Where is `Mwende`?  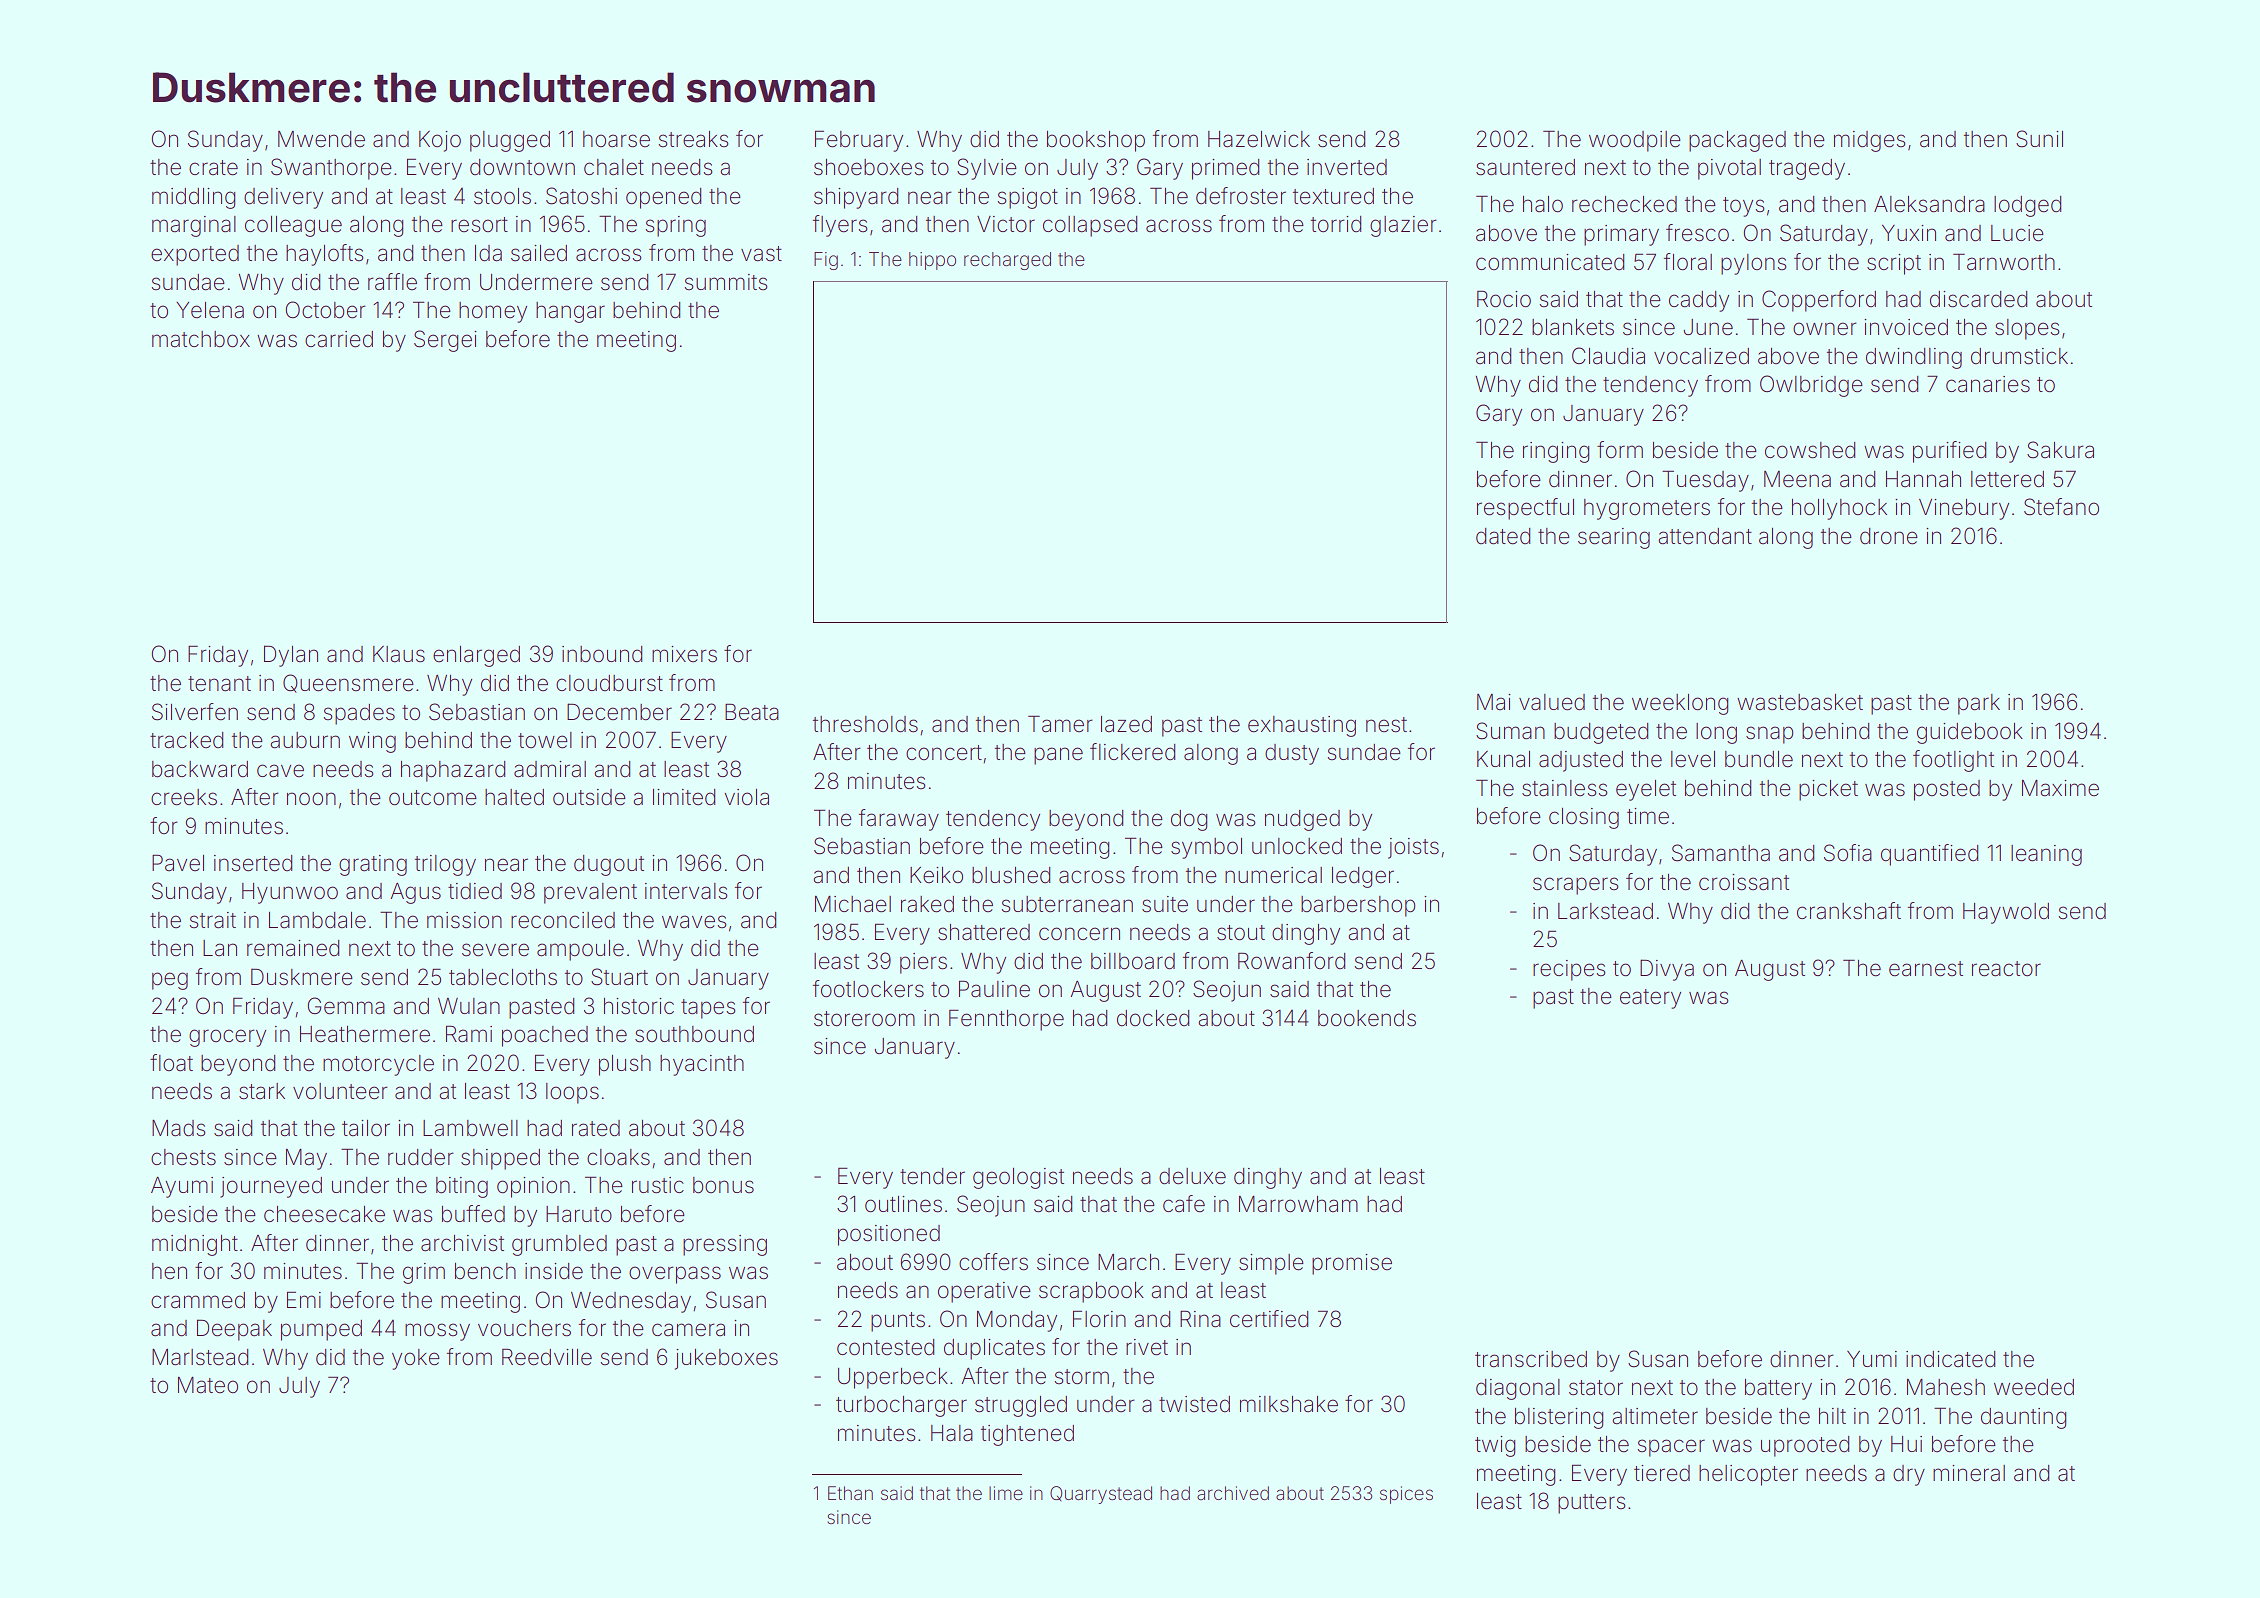 Mwende is located at coordinates (321, 139).
